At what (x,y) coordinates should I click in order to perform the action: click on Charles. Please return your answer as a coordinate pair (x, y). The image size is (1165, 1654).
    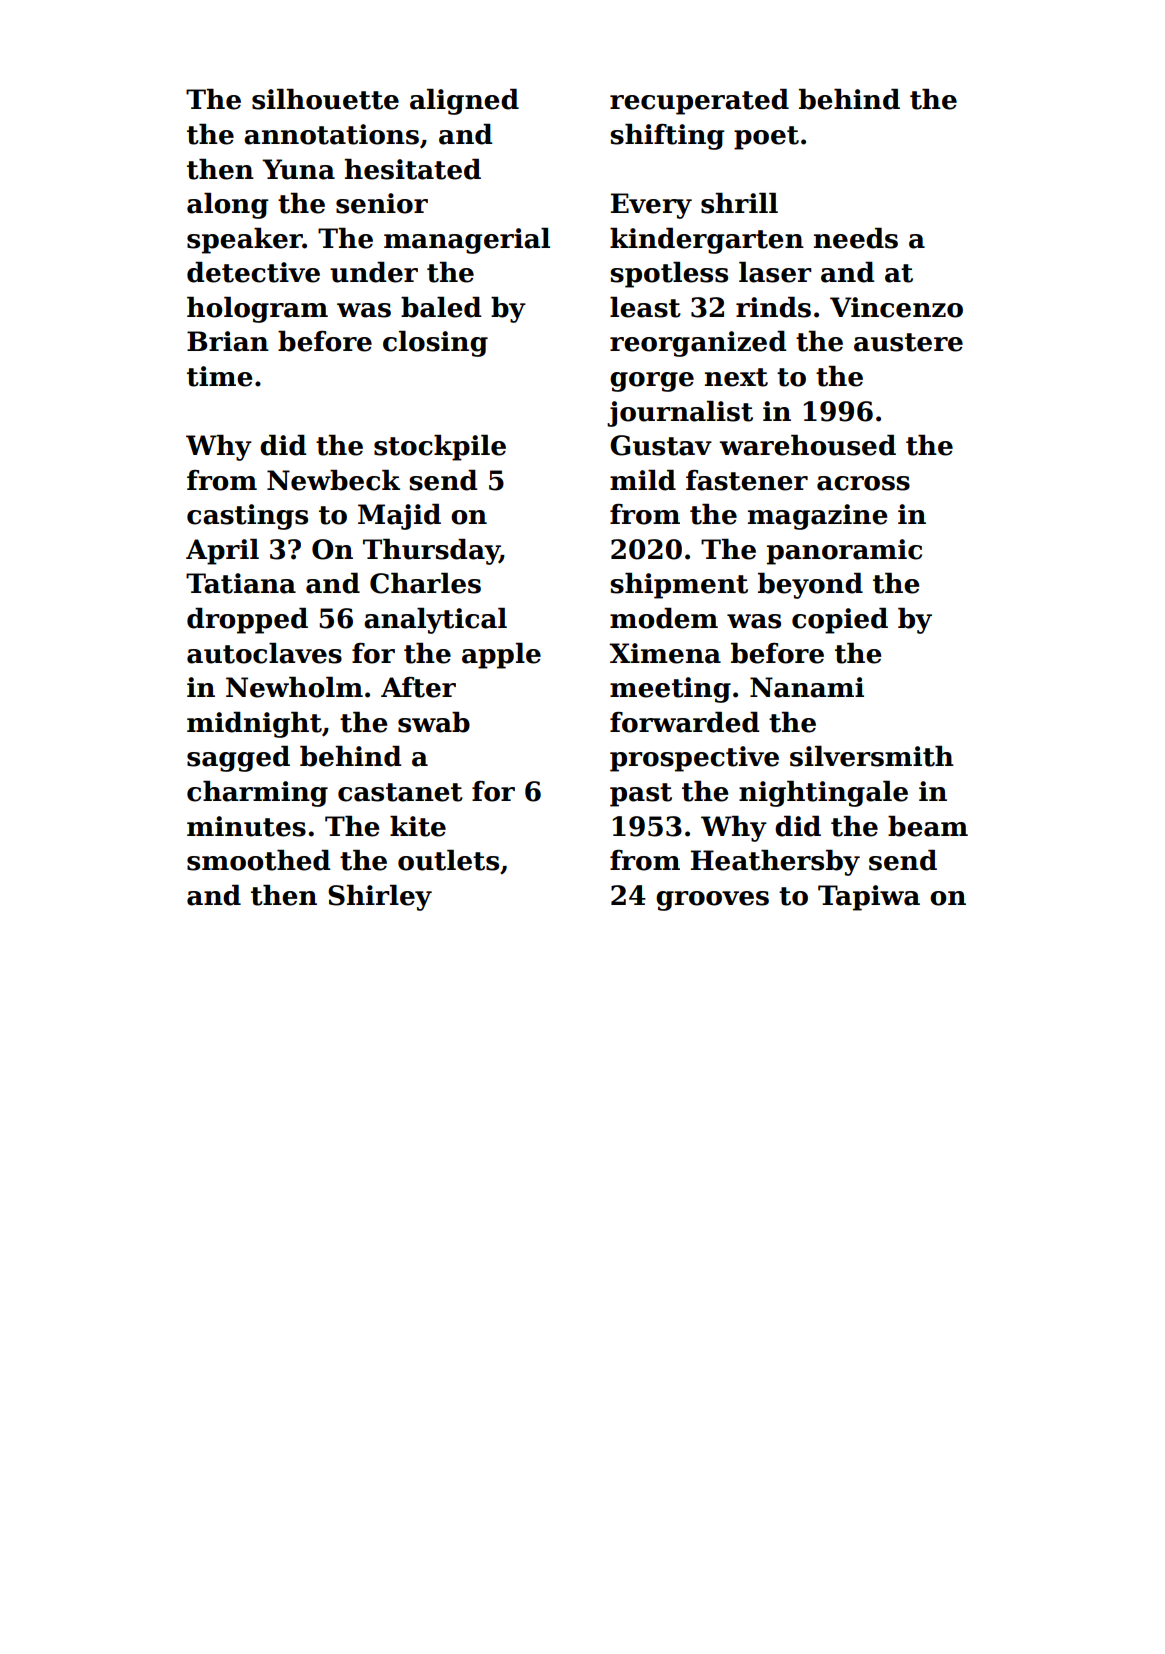
    Looking at the image, I should click on (425, 583).
